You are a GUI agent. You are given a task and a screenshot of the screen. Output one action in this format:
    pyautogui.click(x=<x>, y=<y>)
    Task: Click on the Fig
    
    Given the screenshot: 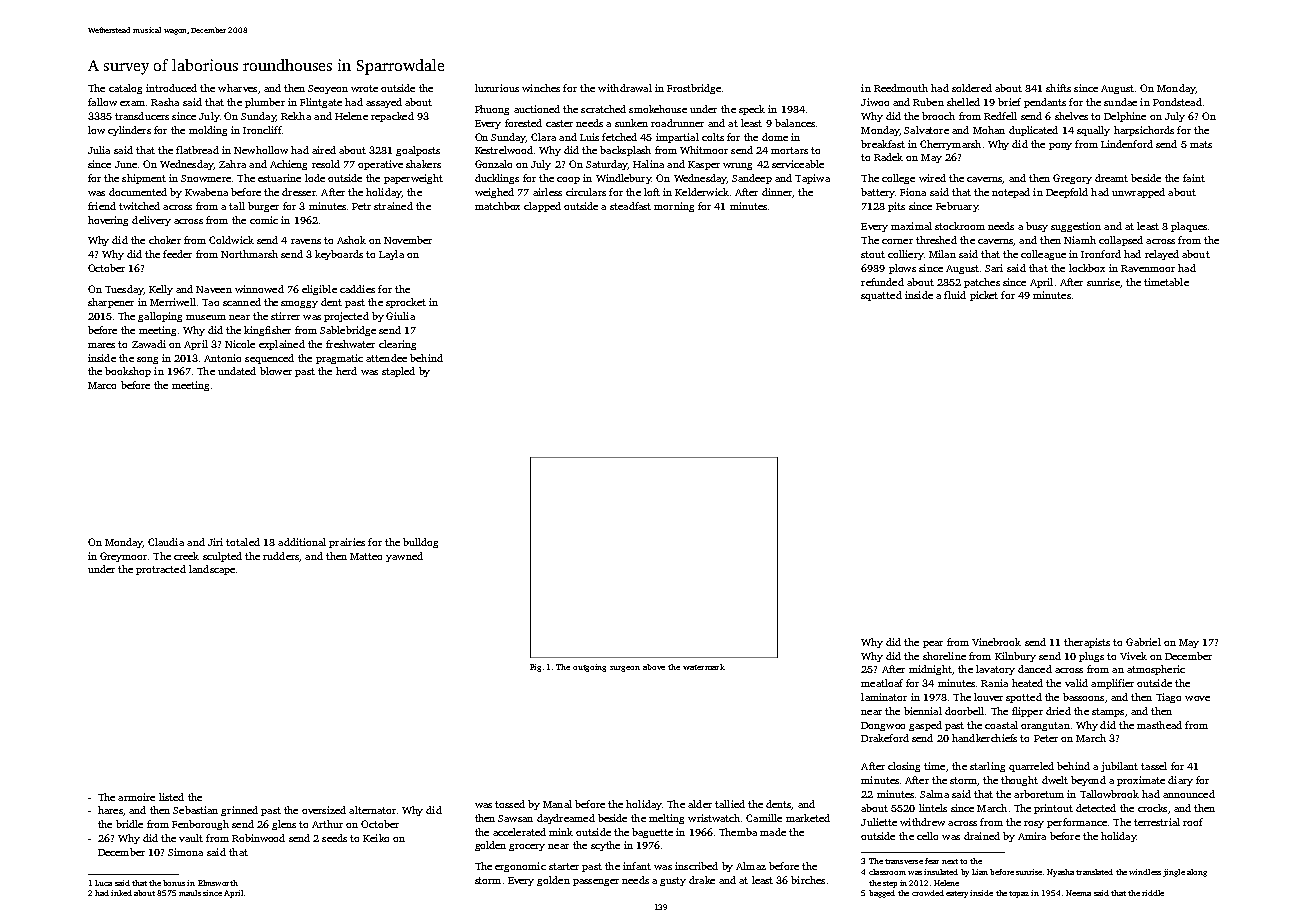 What is the action you would take?
    pyautogui.click(x=535, y=668)
